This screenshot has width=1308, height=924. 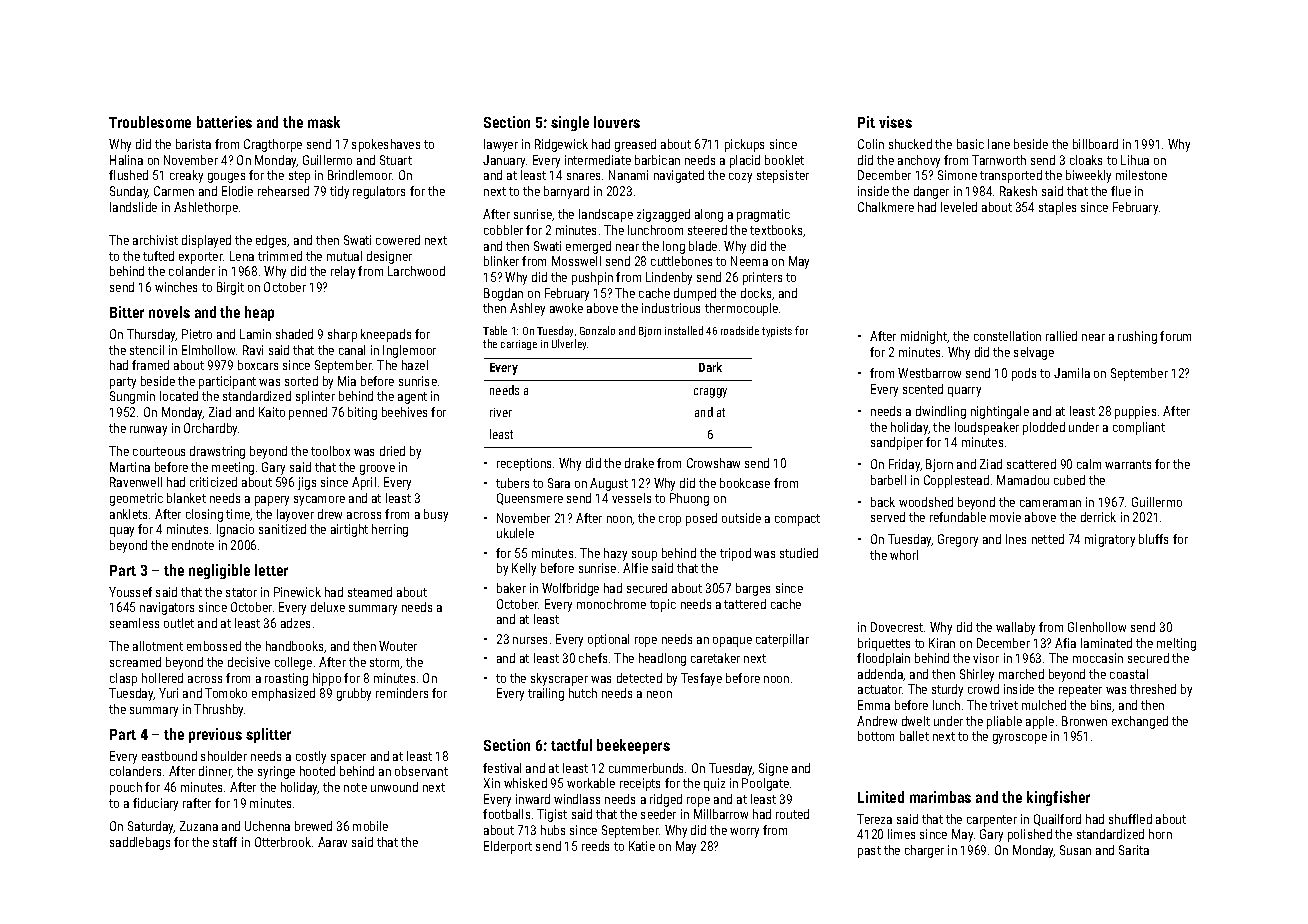 What do you see at coordinates (895, 122) in the screenshot?
I see `vises` at bounding box center [895, 122].
